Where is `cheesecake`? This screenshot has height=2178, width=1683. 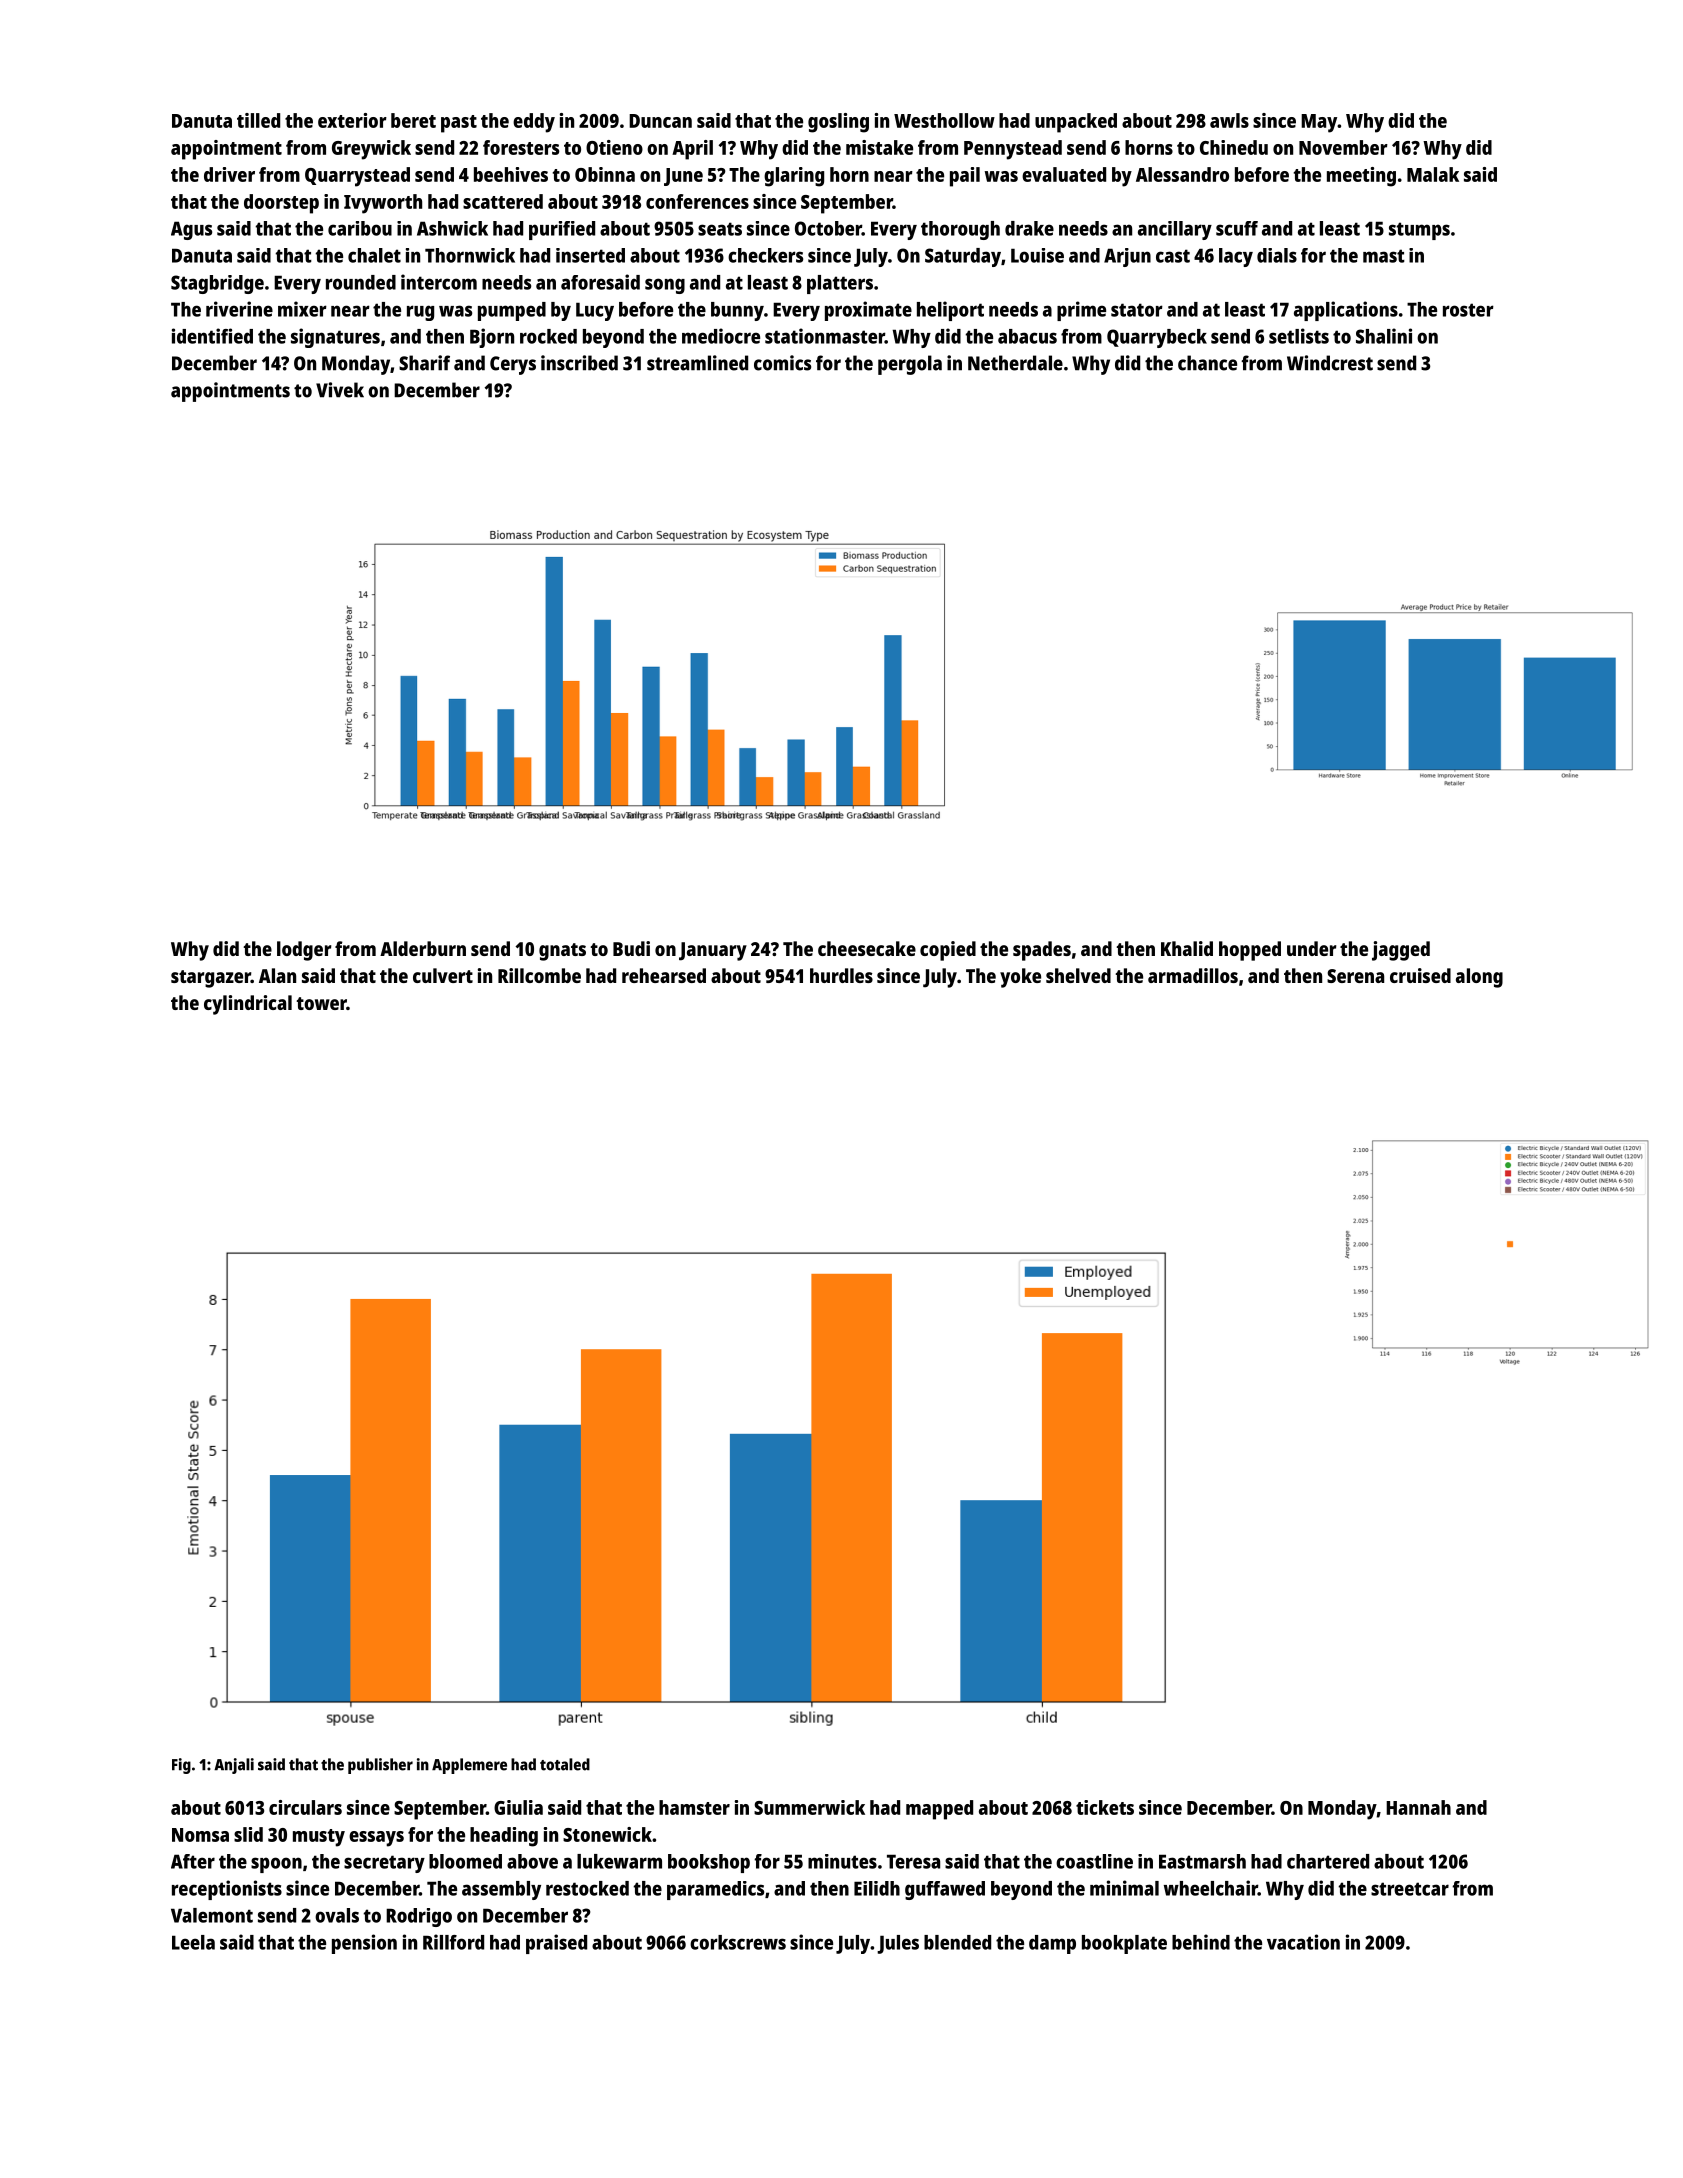 cheesecake is located at coordinates (867, 948).
